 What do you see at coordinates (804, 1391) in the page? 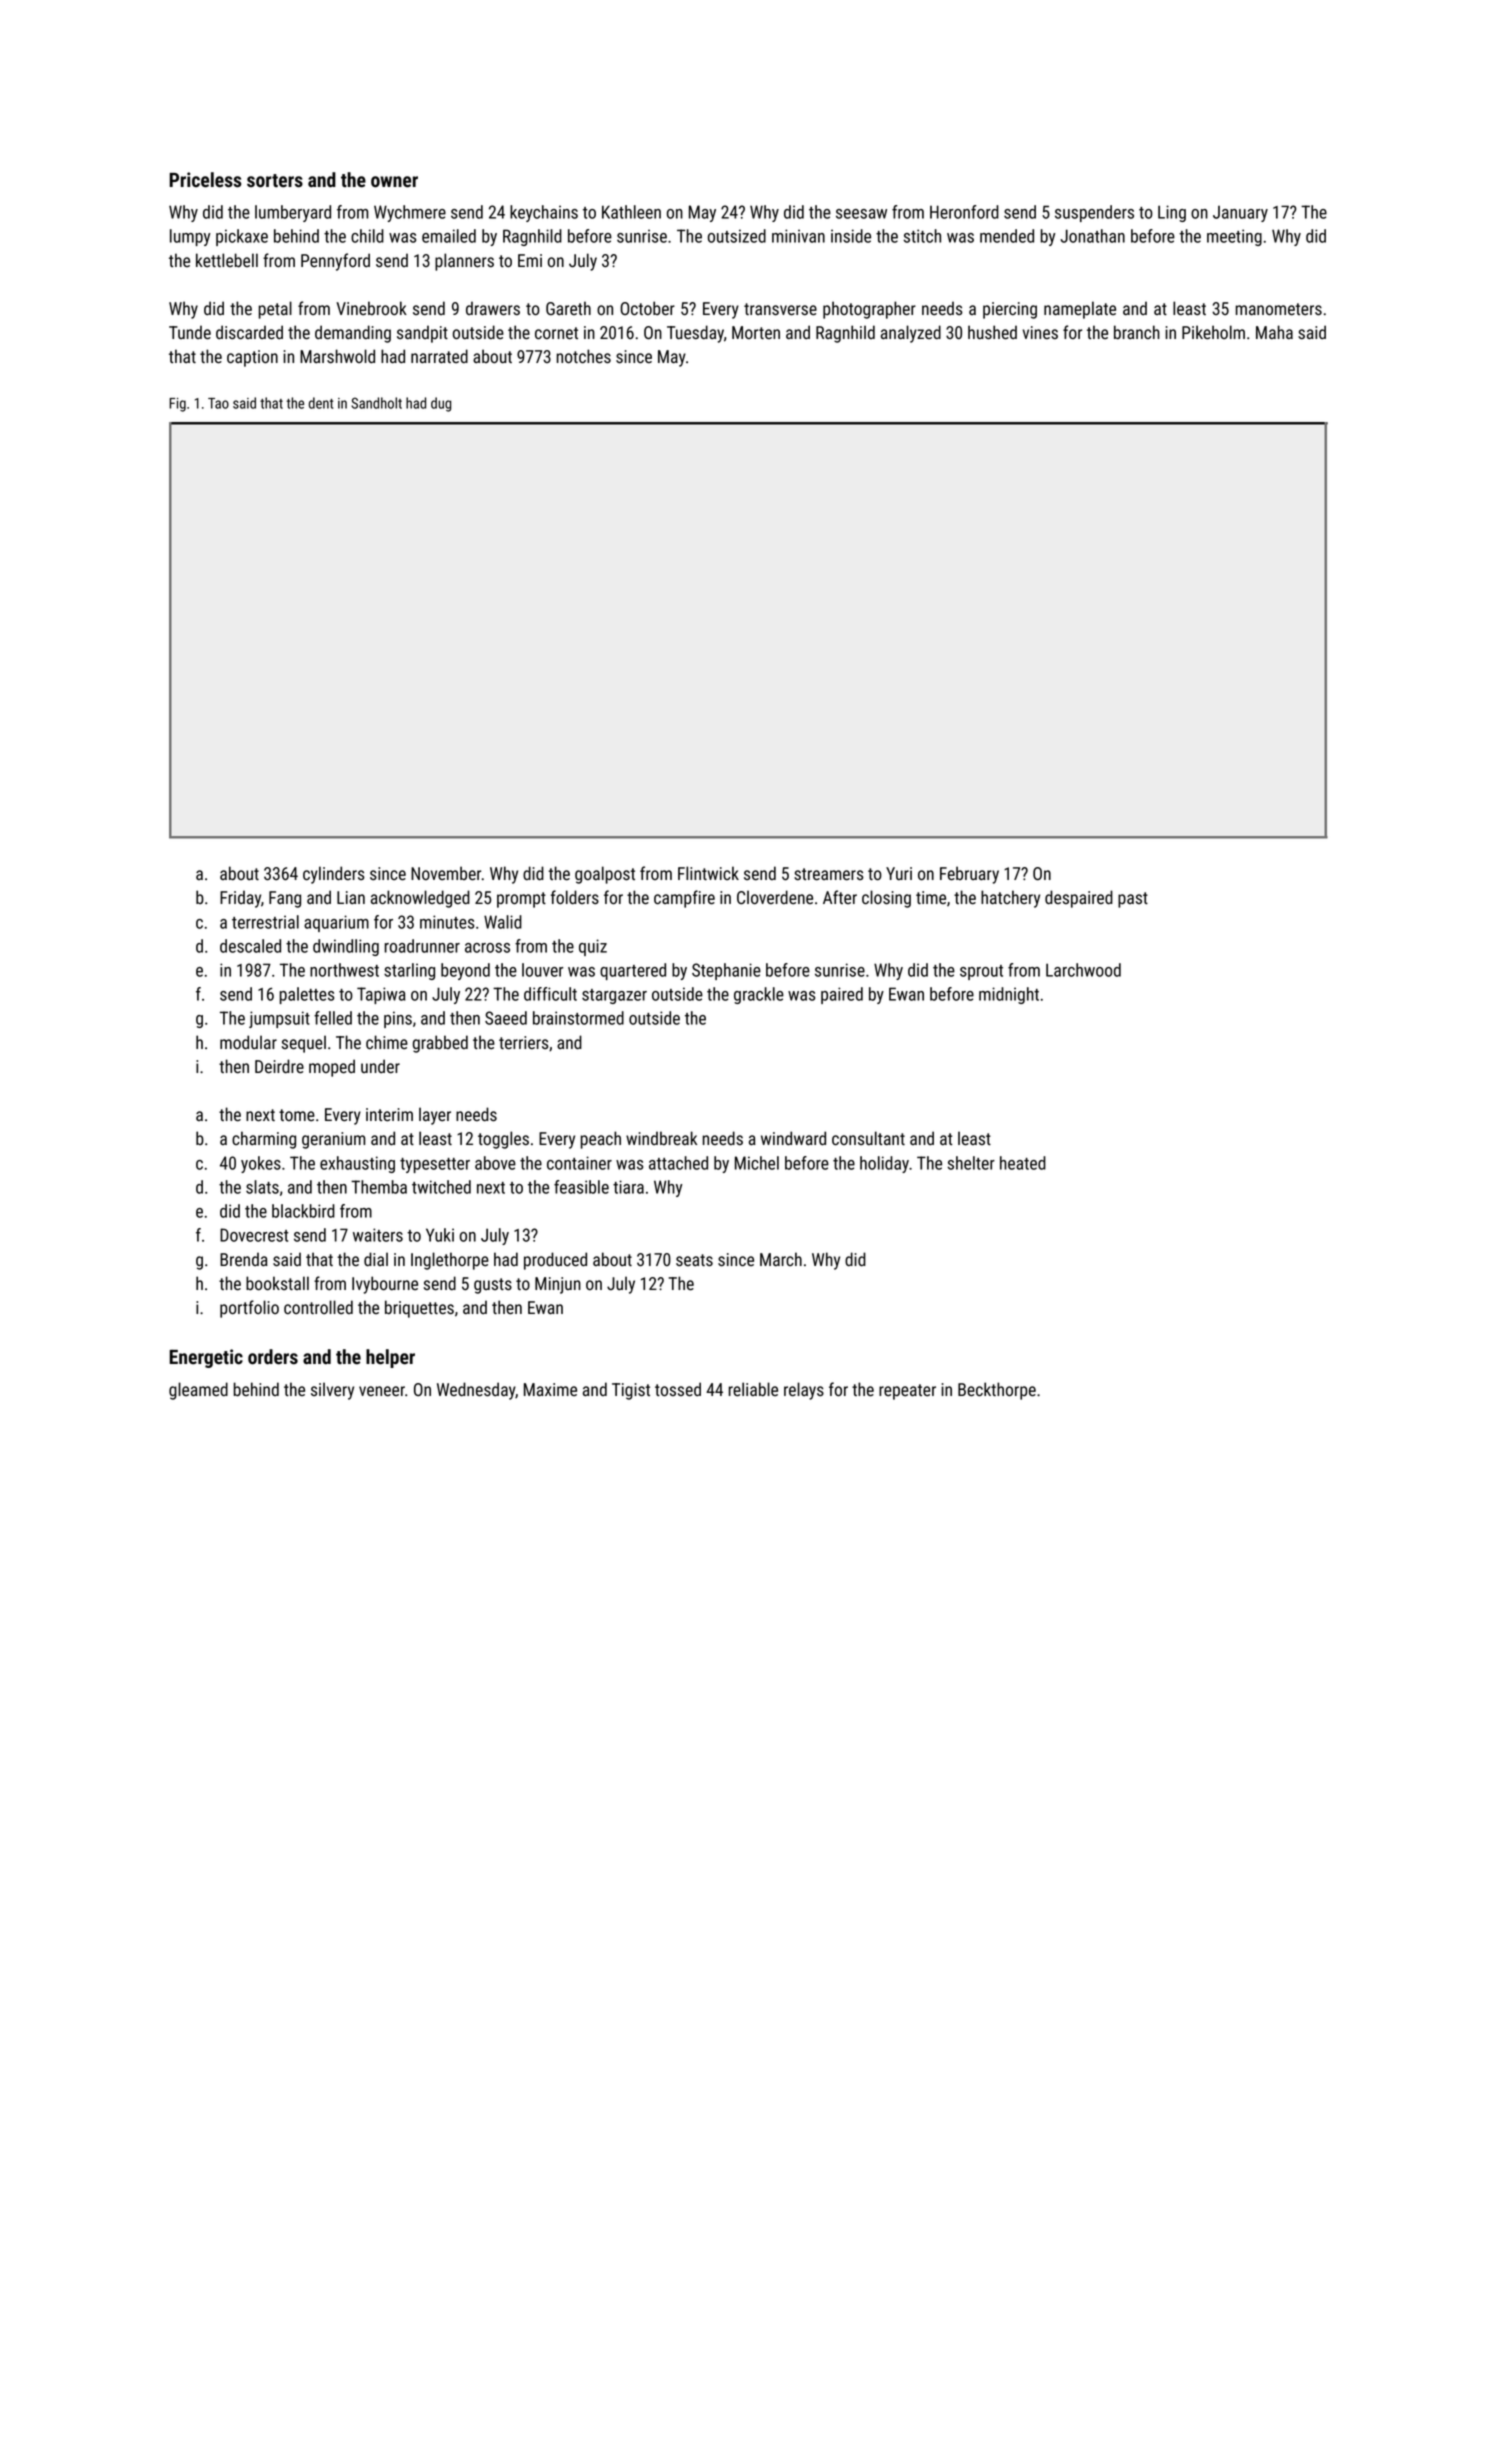
I see `relays` at bounding box center [804, 1391].
